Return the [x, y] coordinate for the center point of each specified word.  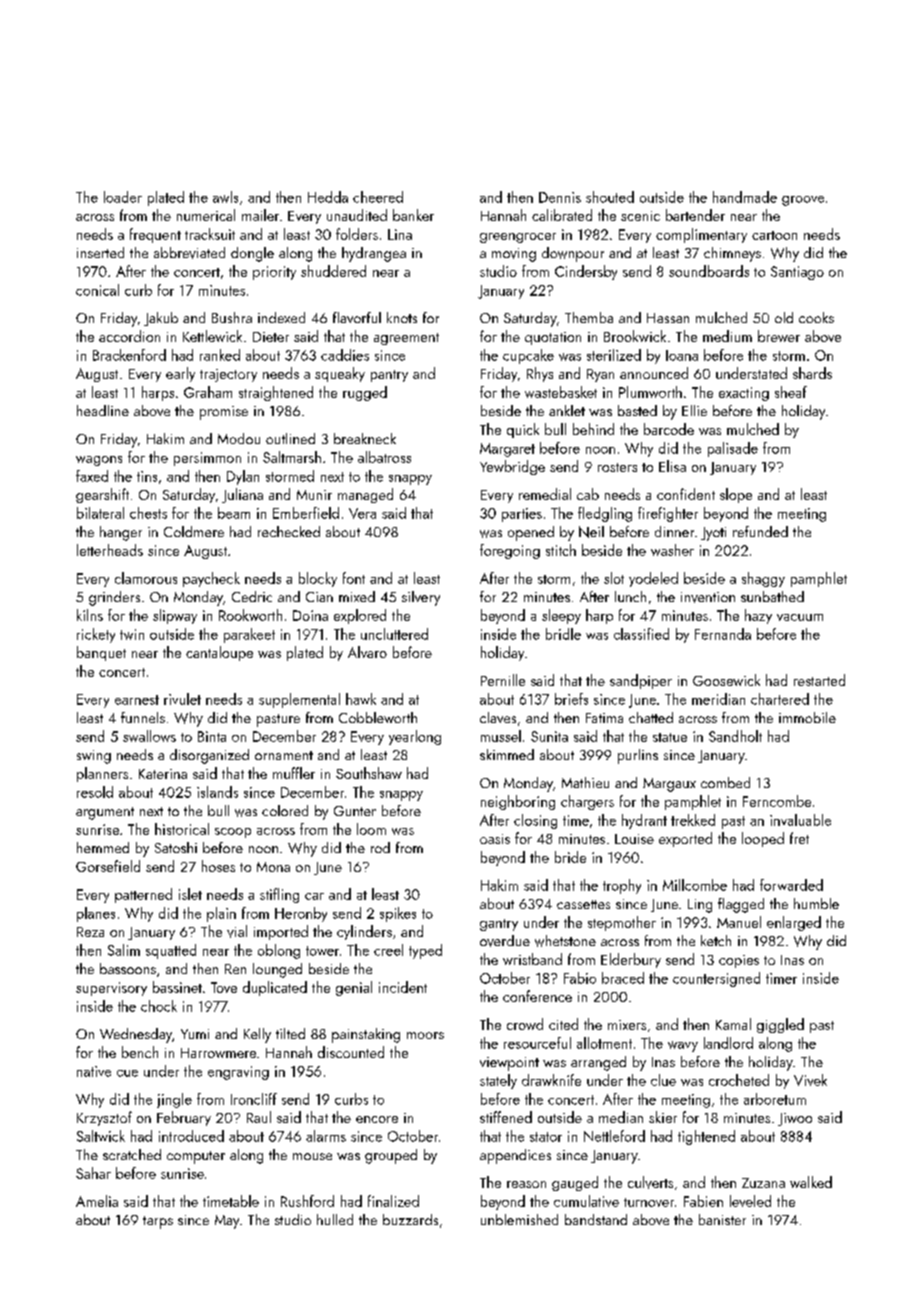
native [94, 1071]
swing [94, 757]
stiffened [506, 1117]
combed [725, 782]
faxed [92, 476]
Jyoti [713, 534]
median [621, 1117]
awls [225, 197]
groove [803, 201]
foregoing [510, 551]
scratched [132, 1154]
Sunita [549, 736]
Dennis [560, 197]
